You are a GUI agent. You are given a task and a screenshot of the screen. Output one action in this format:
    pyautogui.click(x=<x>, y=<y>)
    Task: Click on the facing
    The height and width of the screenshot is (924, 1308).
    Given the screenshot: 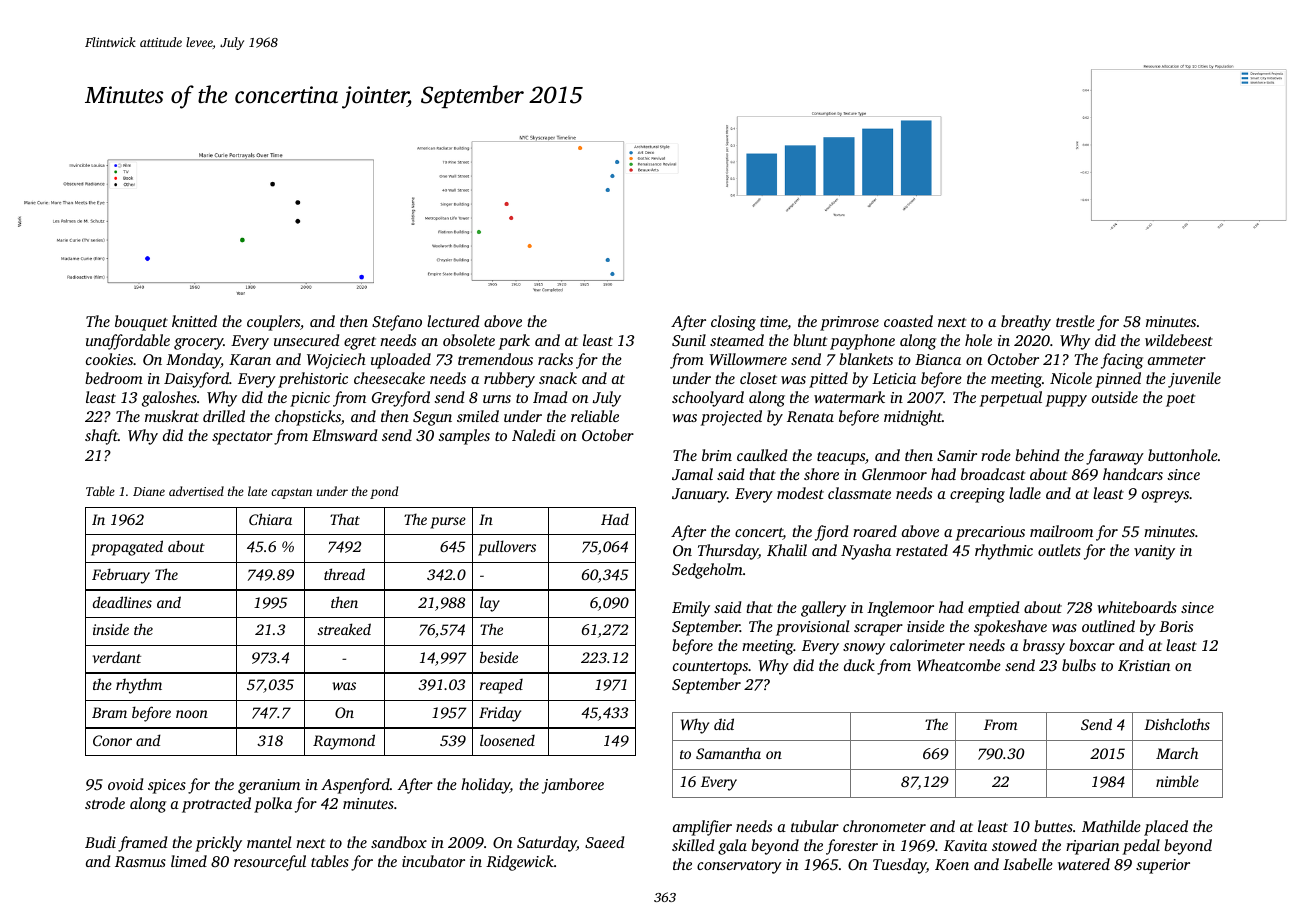 What is the action you would take?
    pyautogui.click(x=1122, y=361)
